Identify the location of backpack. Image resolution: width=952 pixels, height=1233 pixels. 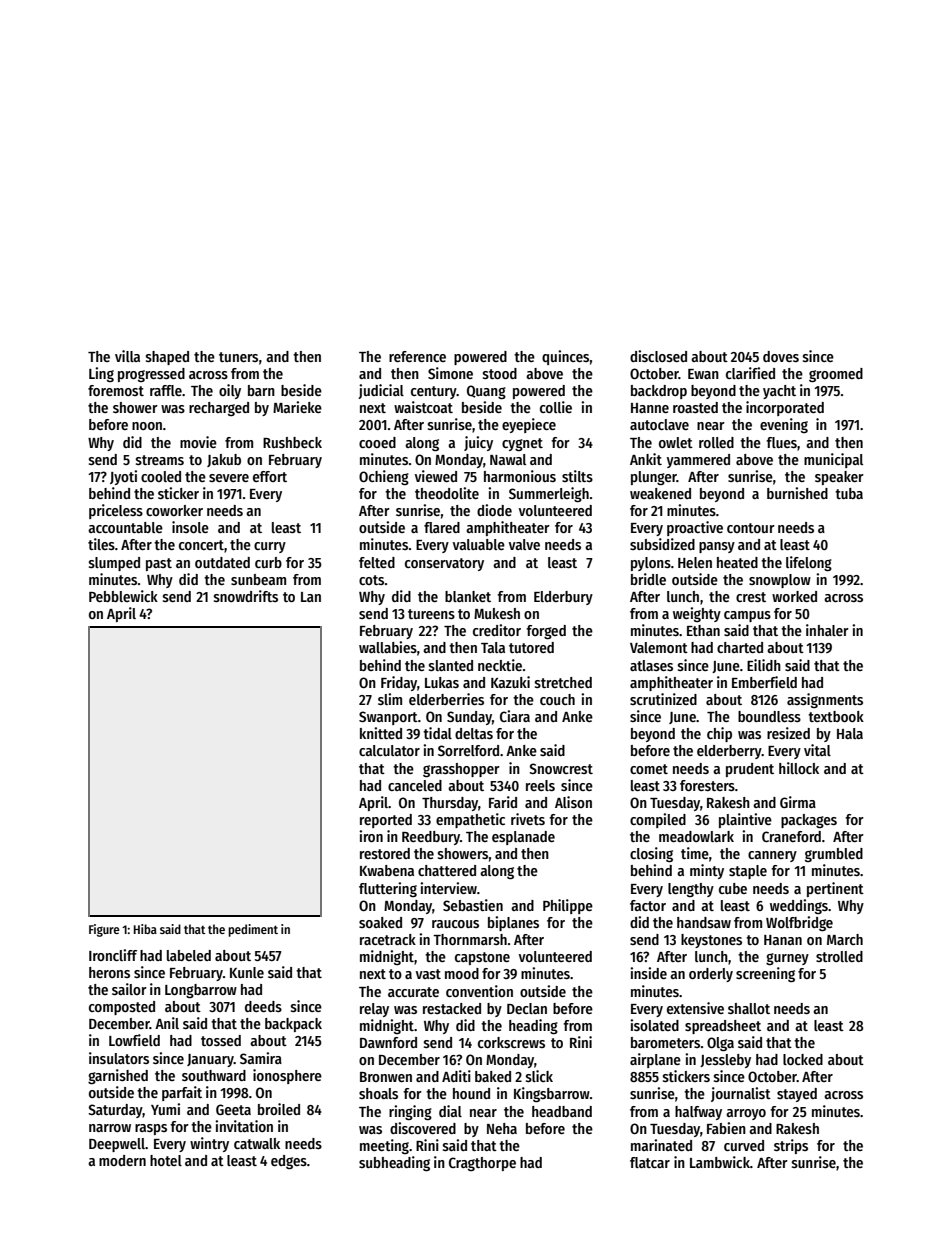
(293, 1025).
